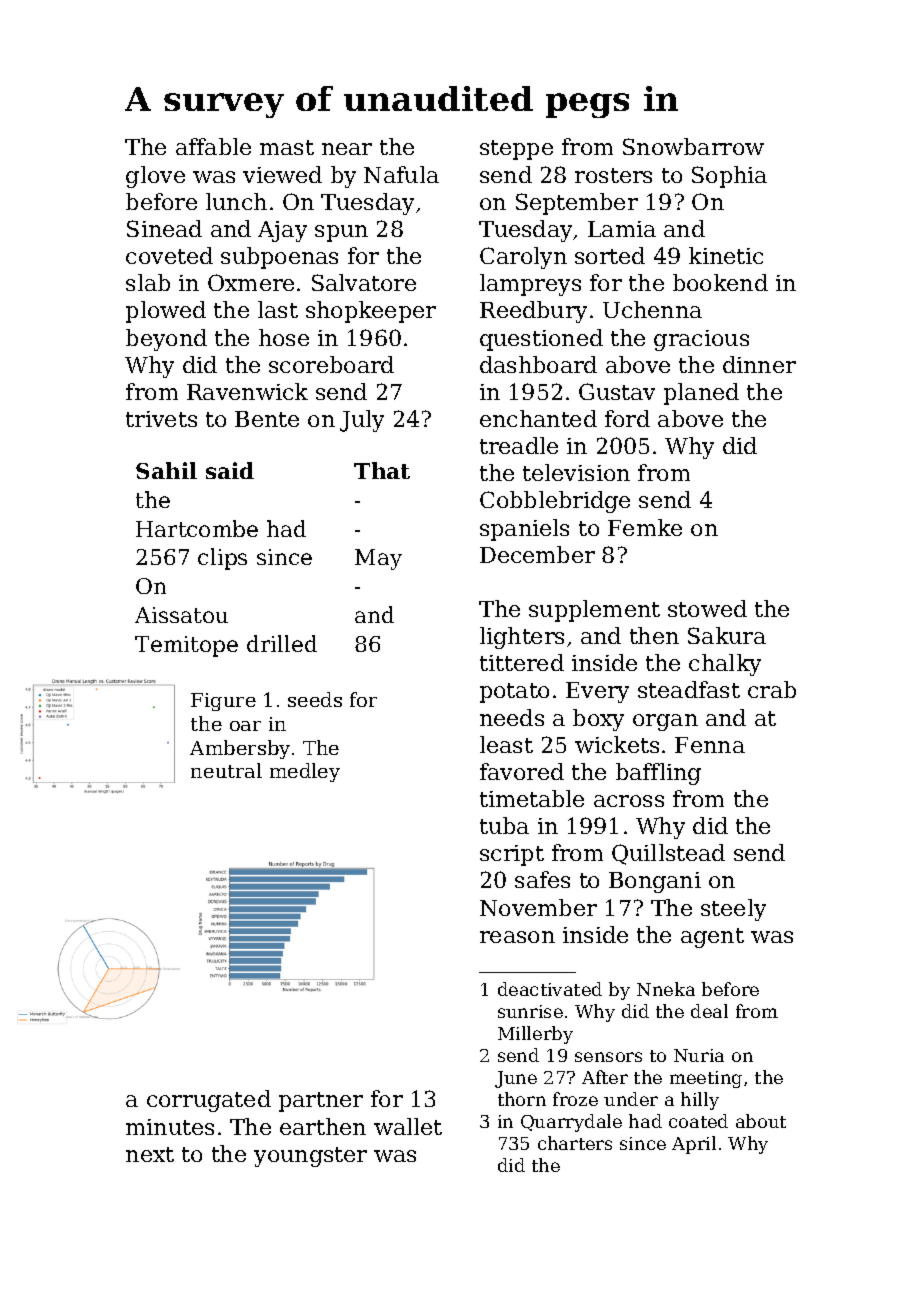 The width and height of the screenshot is (924, 1314). What do you see at coordinates (155, 177) in the screenshot?
I see `glove` at bounding box center [155, 177].
